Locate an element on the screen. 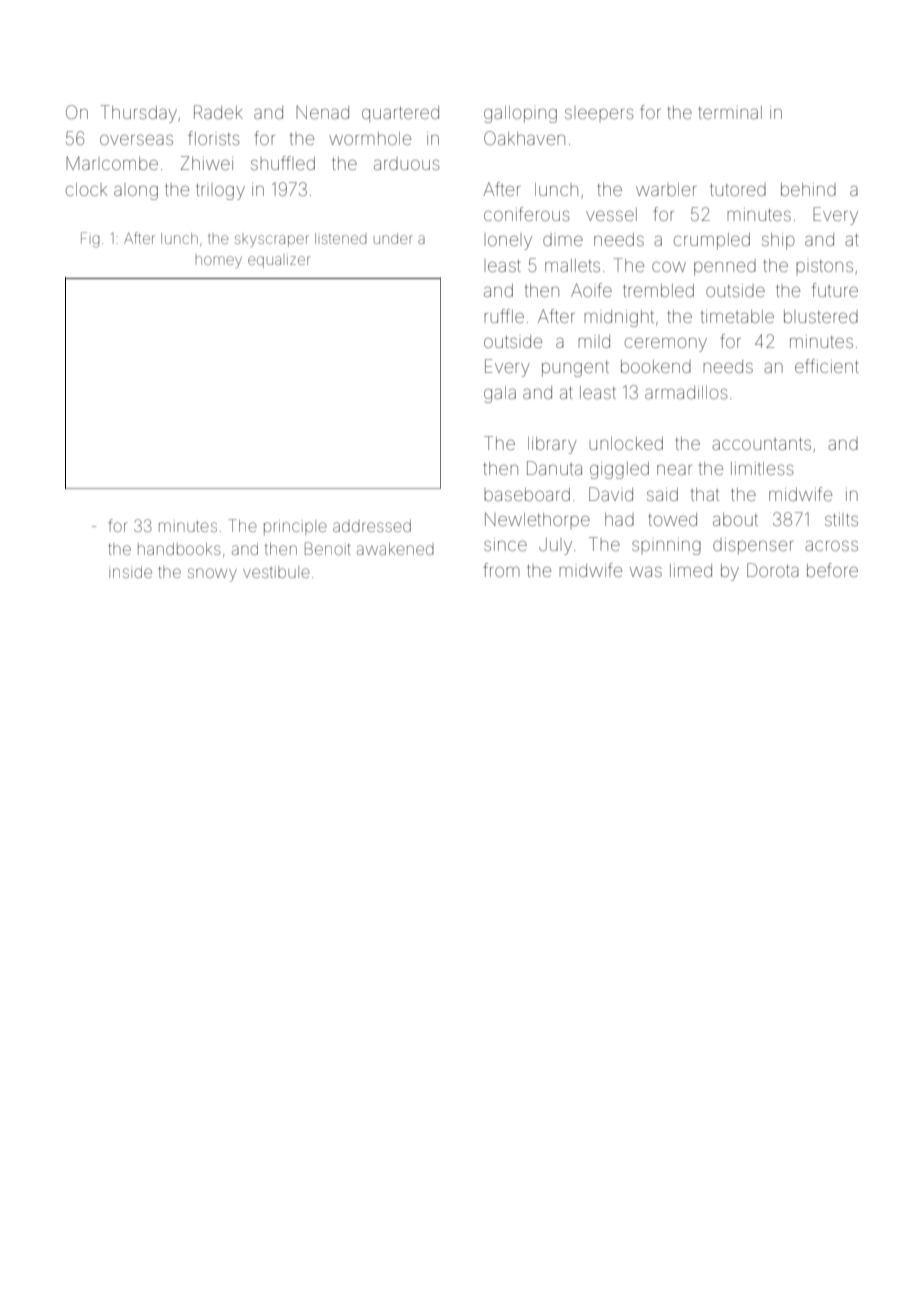 Image resolution: width=924 pixels, height=1314 pixels. library is located at coordinates (552, 445).
